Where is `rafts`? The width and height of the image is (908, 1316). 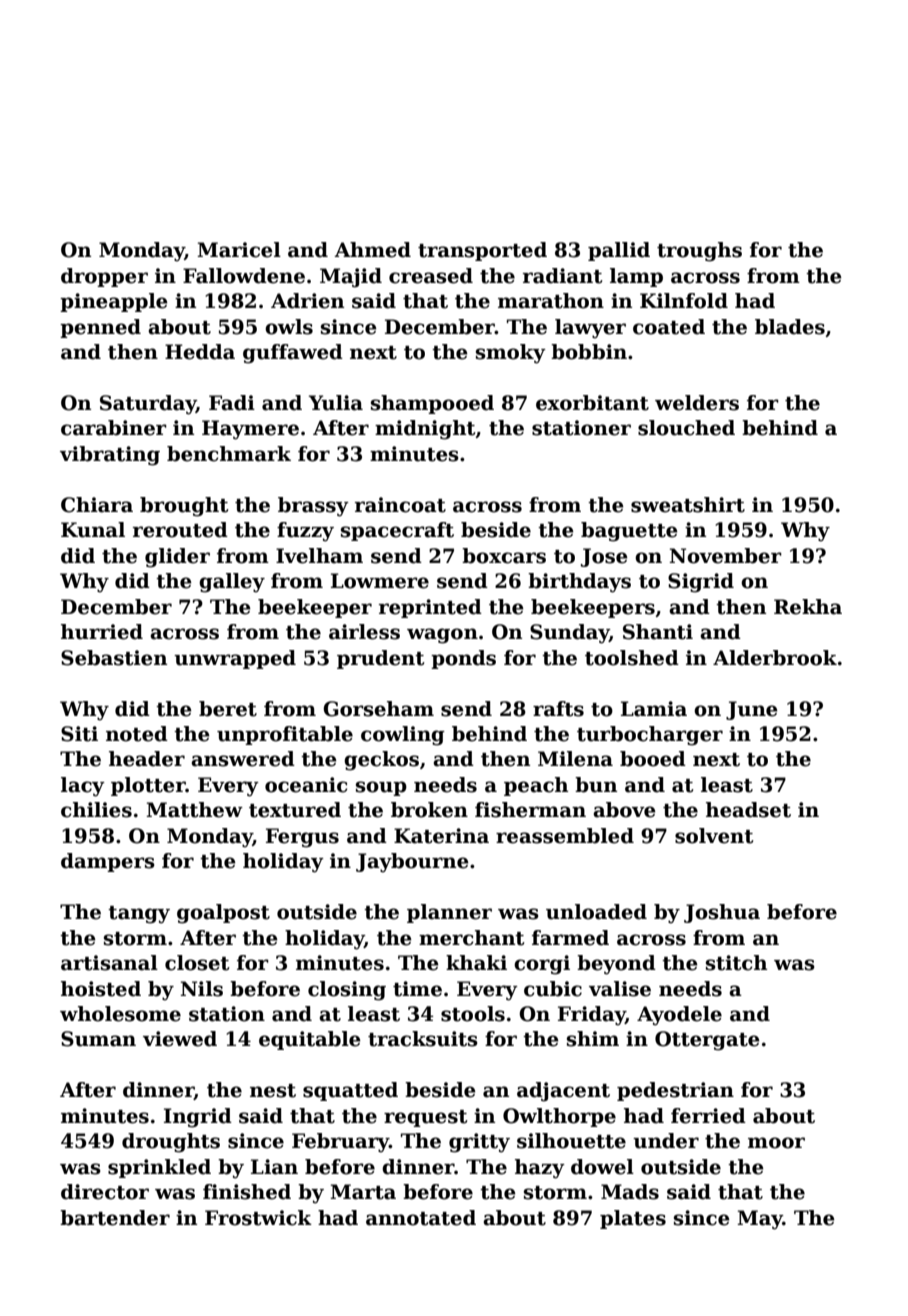 rafts is located at coordinates (558, 709).
